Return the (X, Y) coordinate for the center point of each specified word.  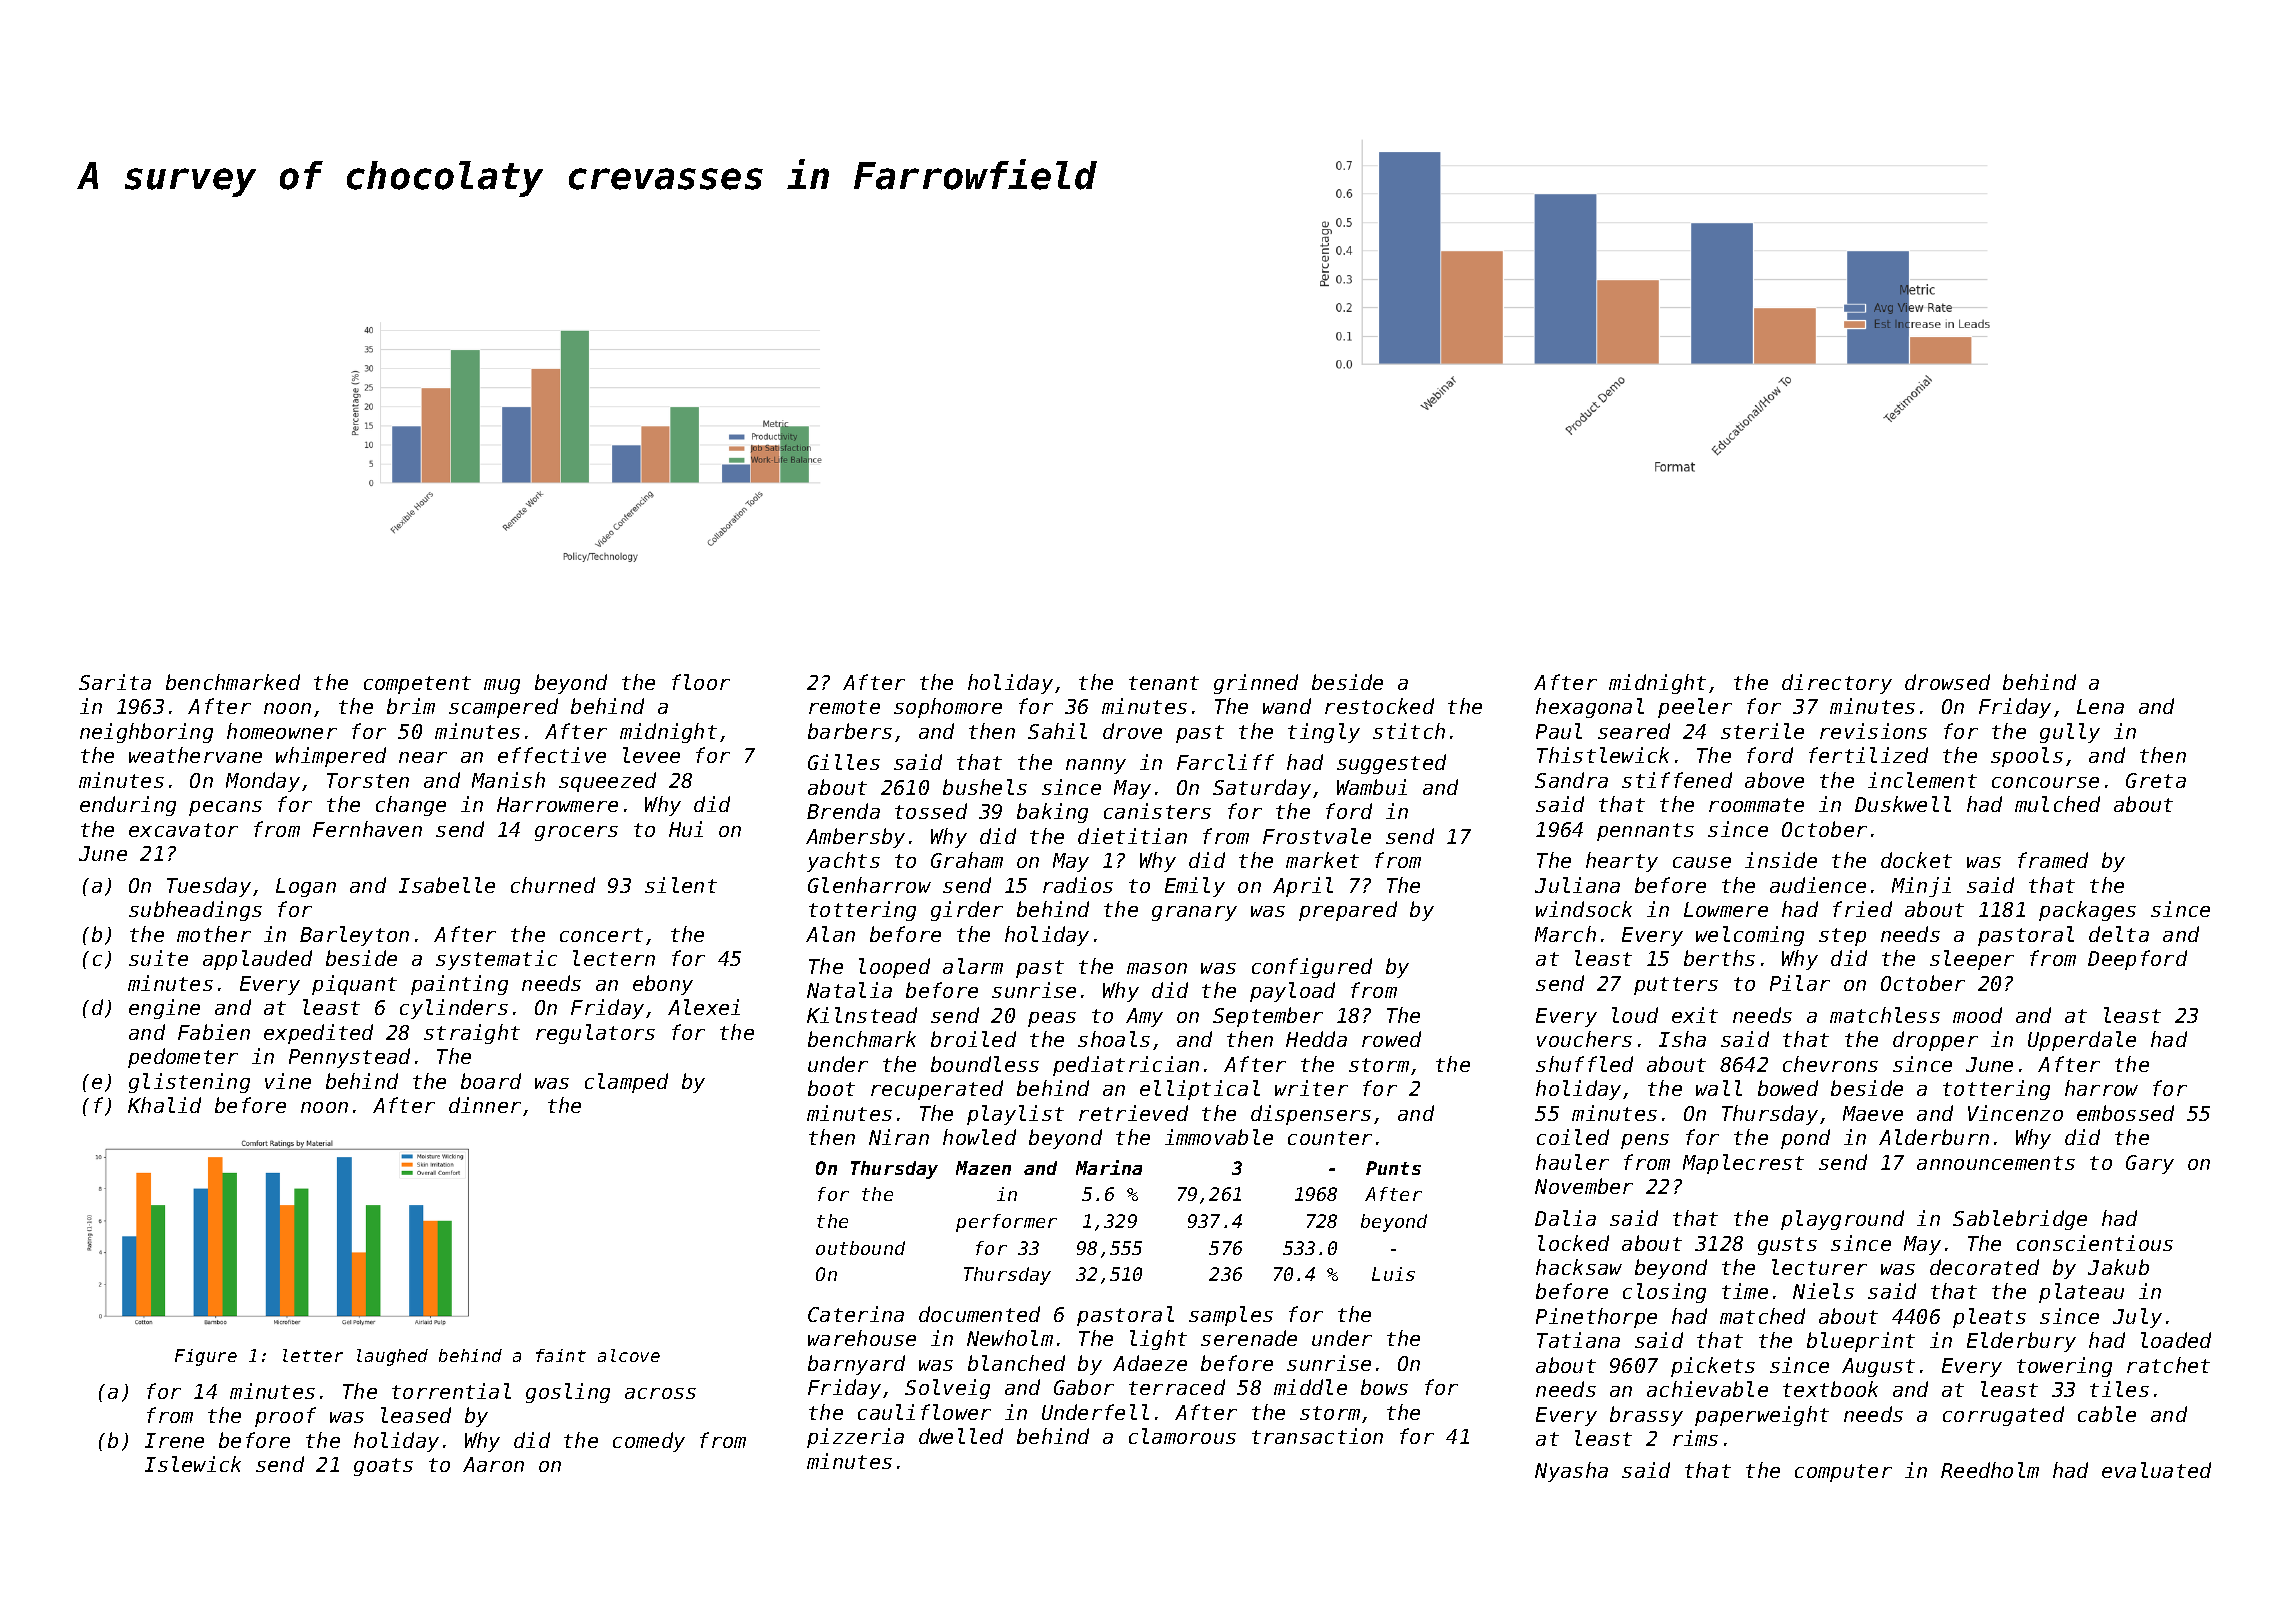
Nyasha (1571, 1472)
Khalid (164, 1105)
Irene (174, 1440)
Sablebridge (2020, 1220)
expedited (318, 1034)
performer (1006, 1223)
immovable (1219, 1137)
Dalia (1565, 1218)
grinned (1256, 684)
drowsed (1947, 682)
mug (502, 686)
